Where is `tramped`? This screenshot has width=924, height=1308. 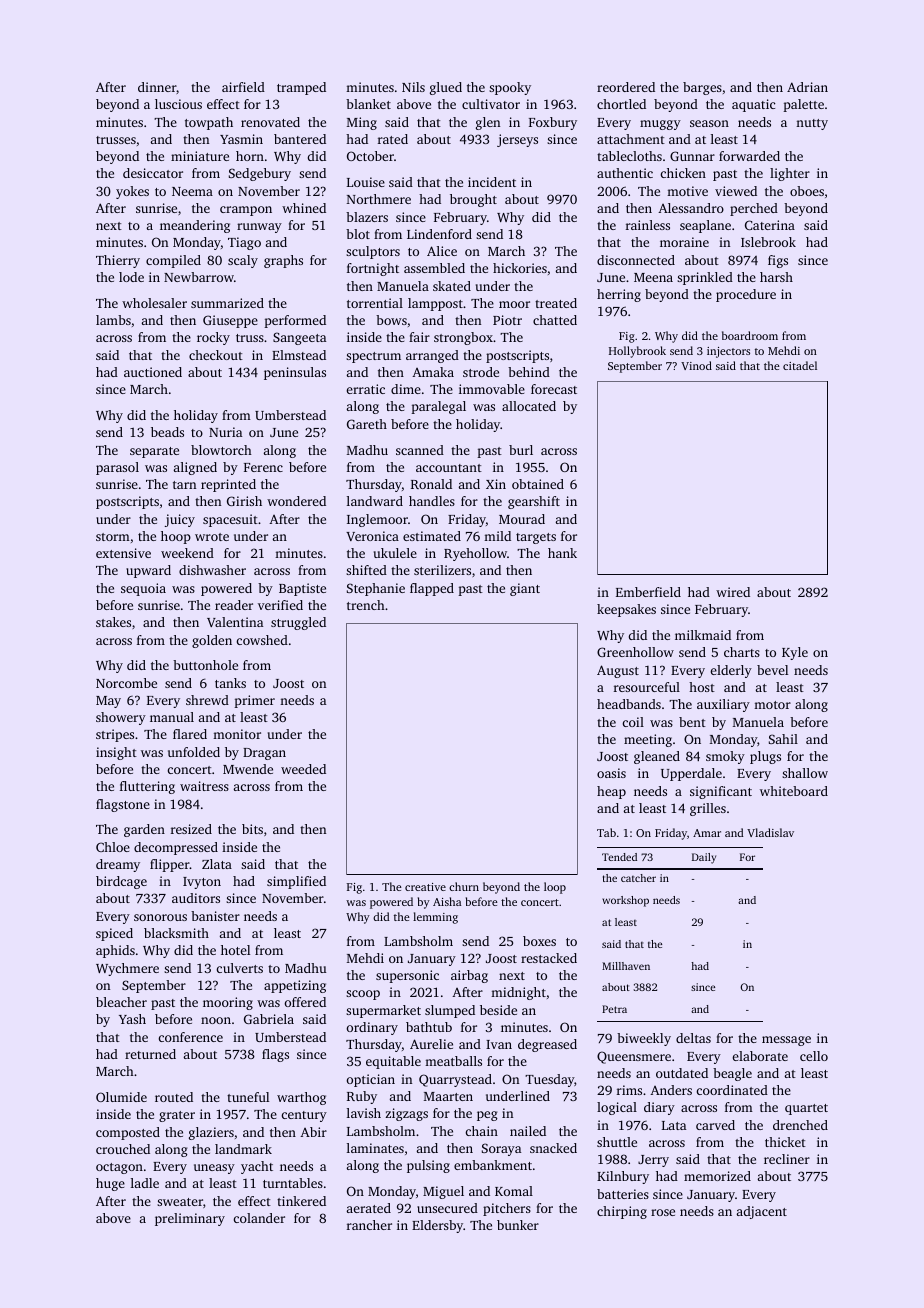 tramped is located at coordinates (301, 88).
